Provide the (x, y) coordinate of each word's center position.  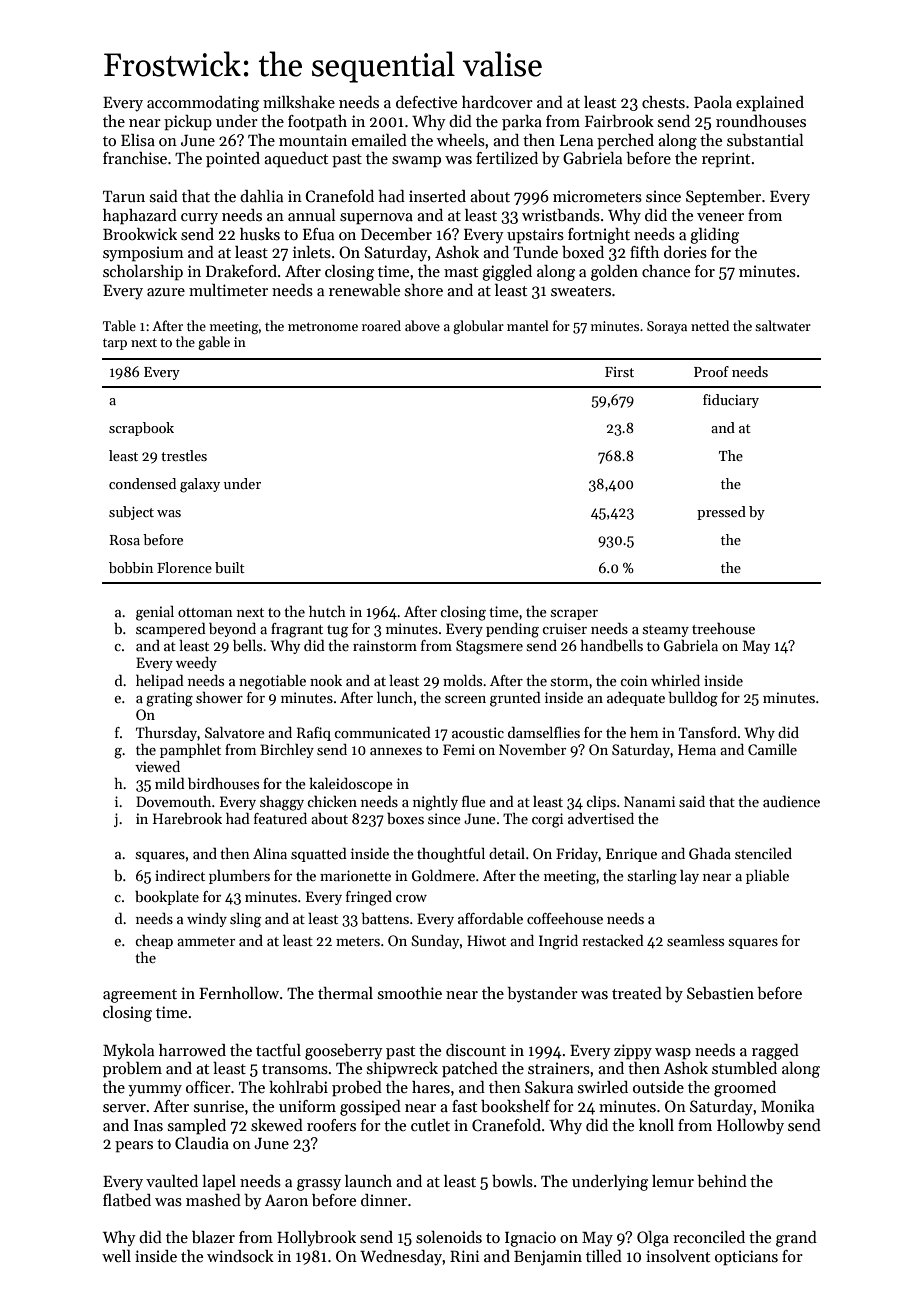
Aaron (286, 1200)
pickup (188, 123)
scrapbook (141, 429)
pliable (767, 877)
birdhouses (223, 783)
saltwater (783, 325)
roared (381, 325)
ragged (775, 1052)
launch (368, 1181)
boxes (405, 818)
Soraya (667, 327)
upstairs (535, 236)
